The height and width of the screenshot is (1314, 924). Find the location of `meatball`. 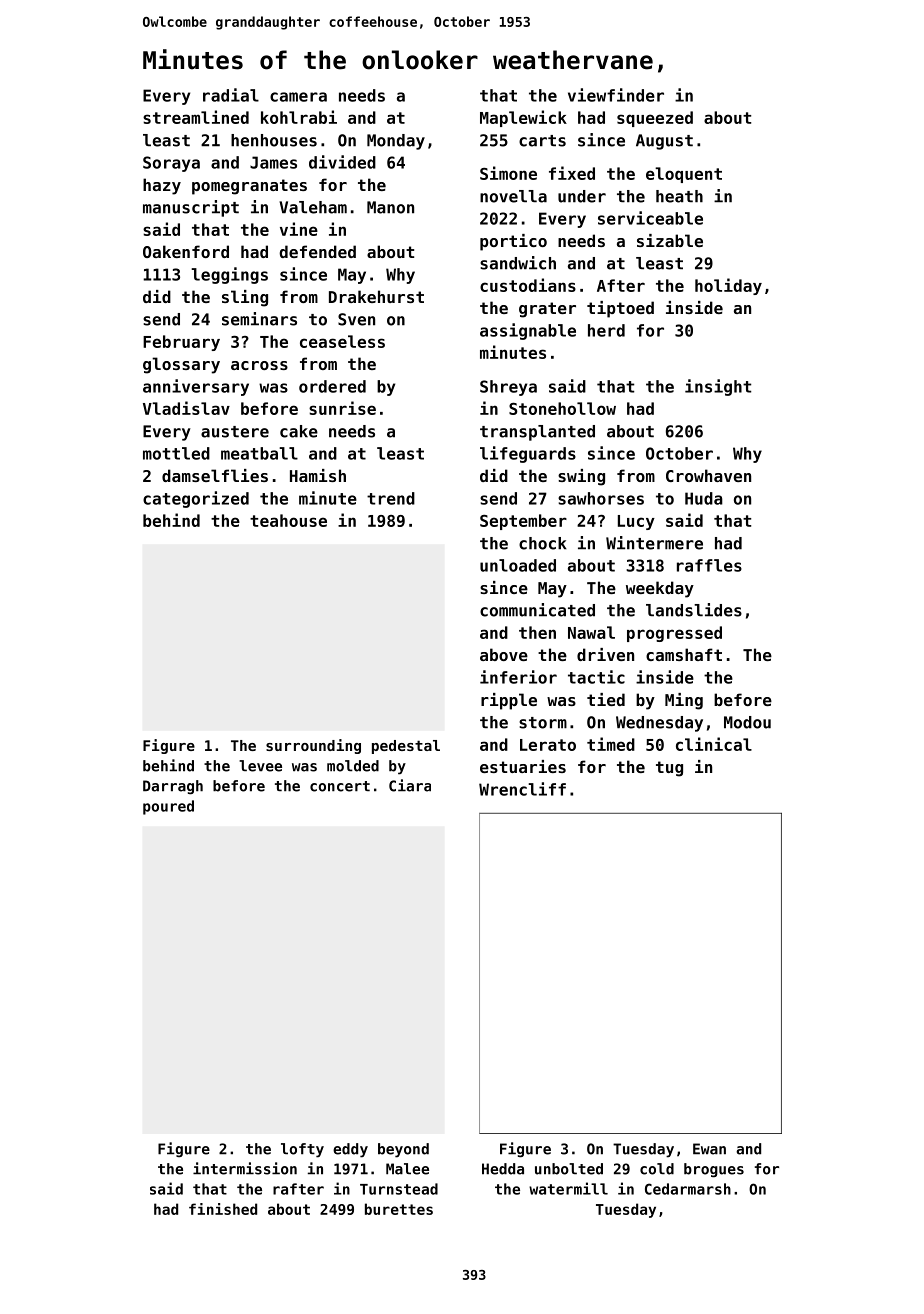

meatball is located at coordinates (259, 453).
